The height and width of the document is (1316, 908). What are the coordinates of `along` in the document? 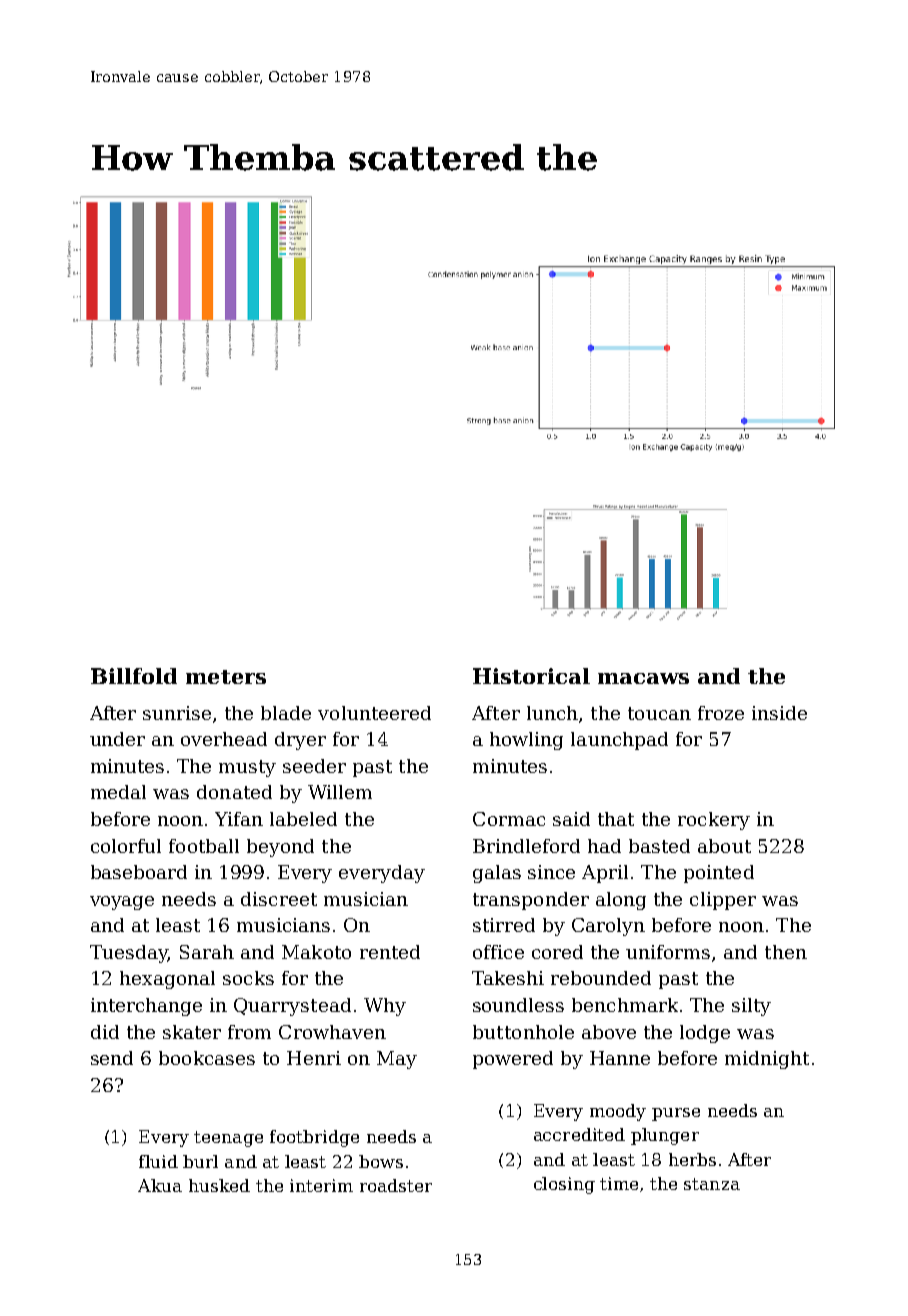 It's located at (621, 901).
